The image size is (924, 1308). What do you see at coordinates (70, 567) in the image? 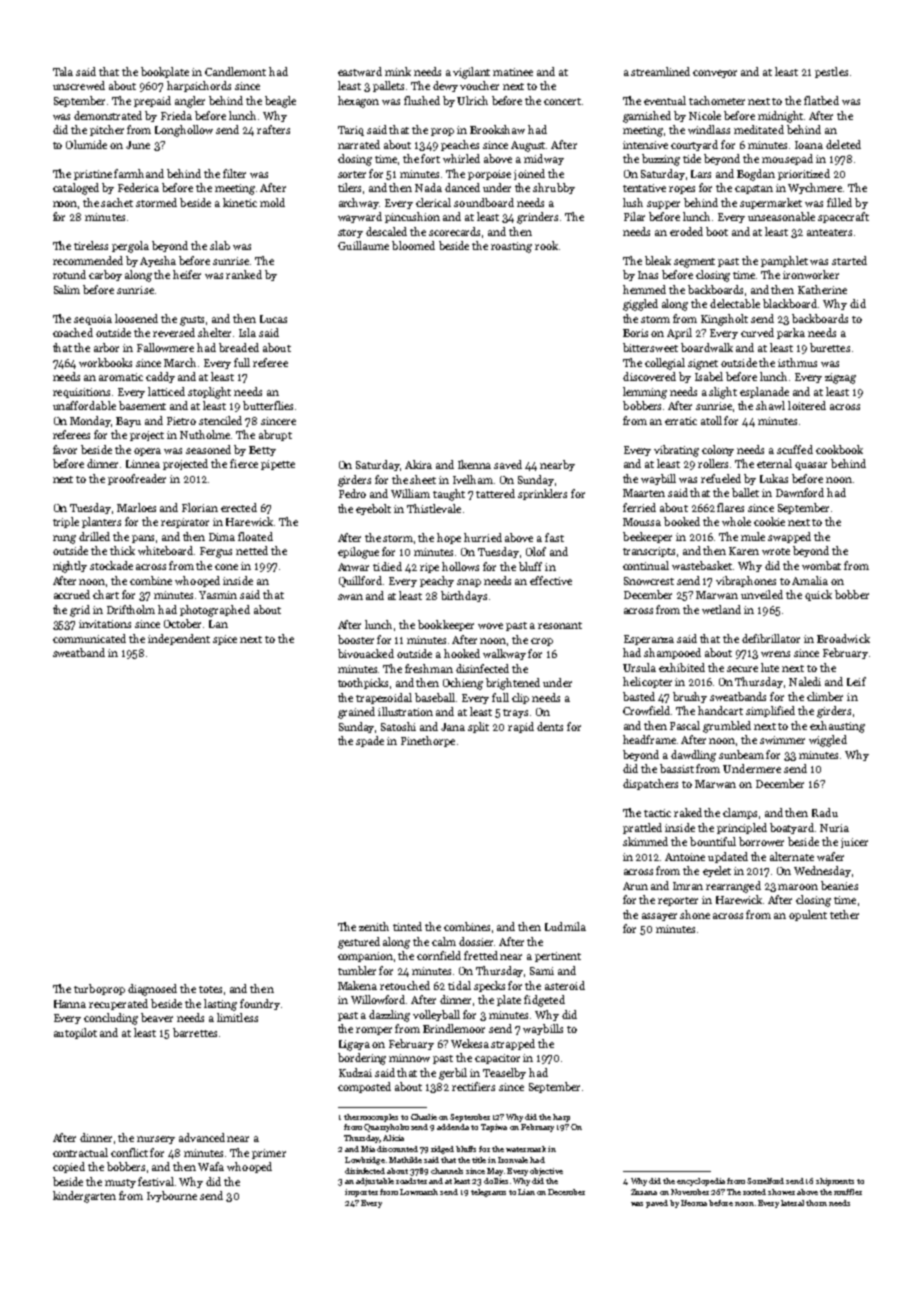
I see `nightly` at bounding box center [70, 567].
